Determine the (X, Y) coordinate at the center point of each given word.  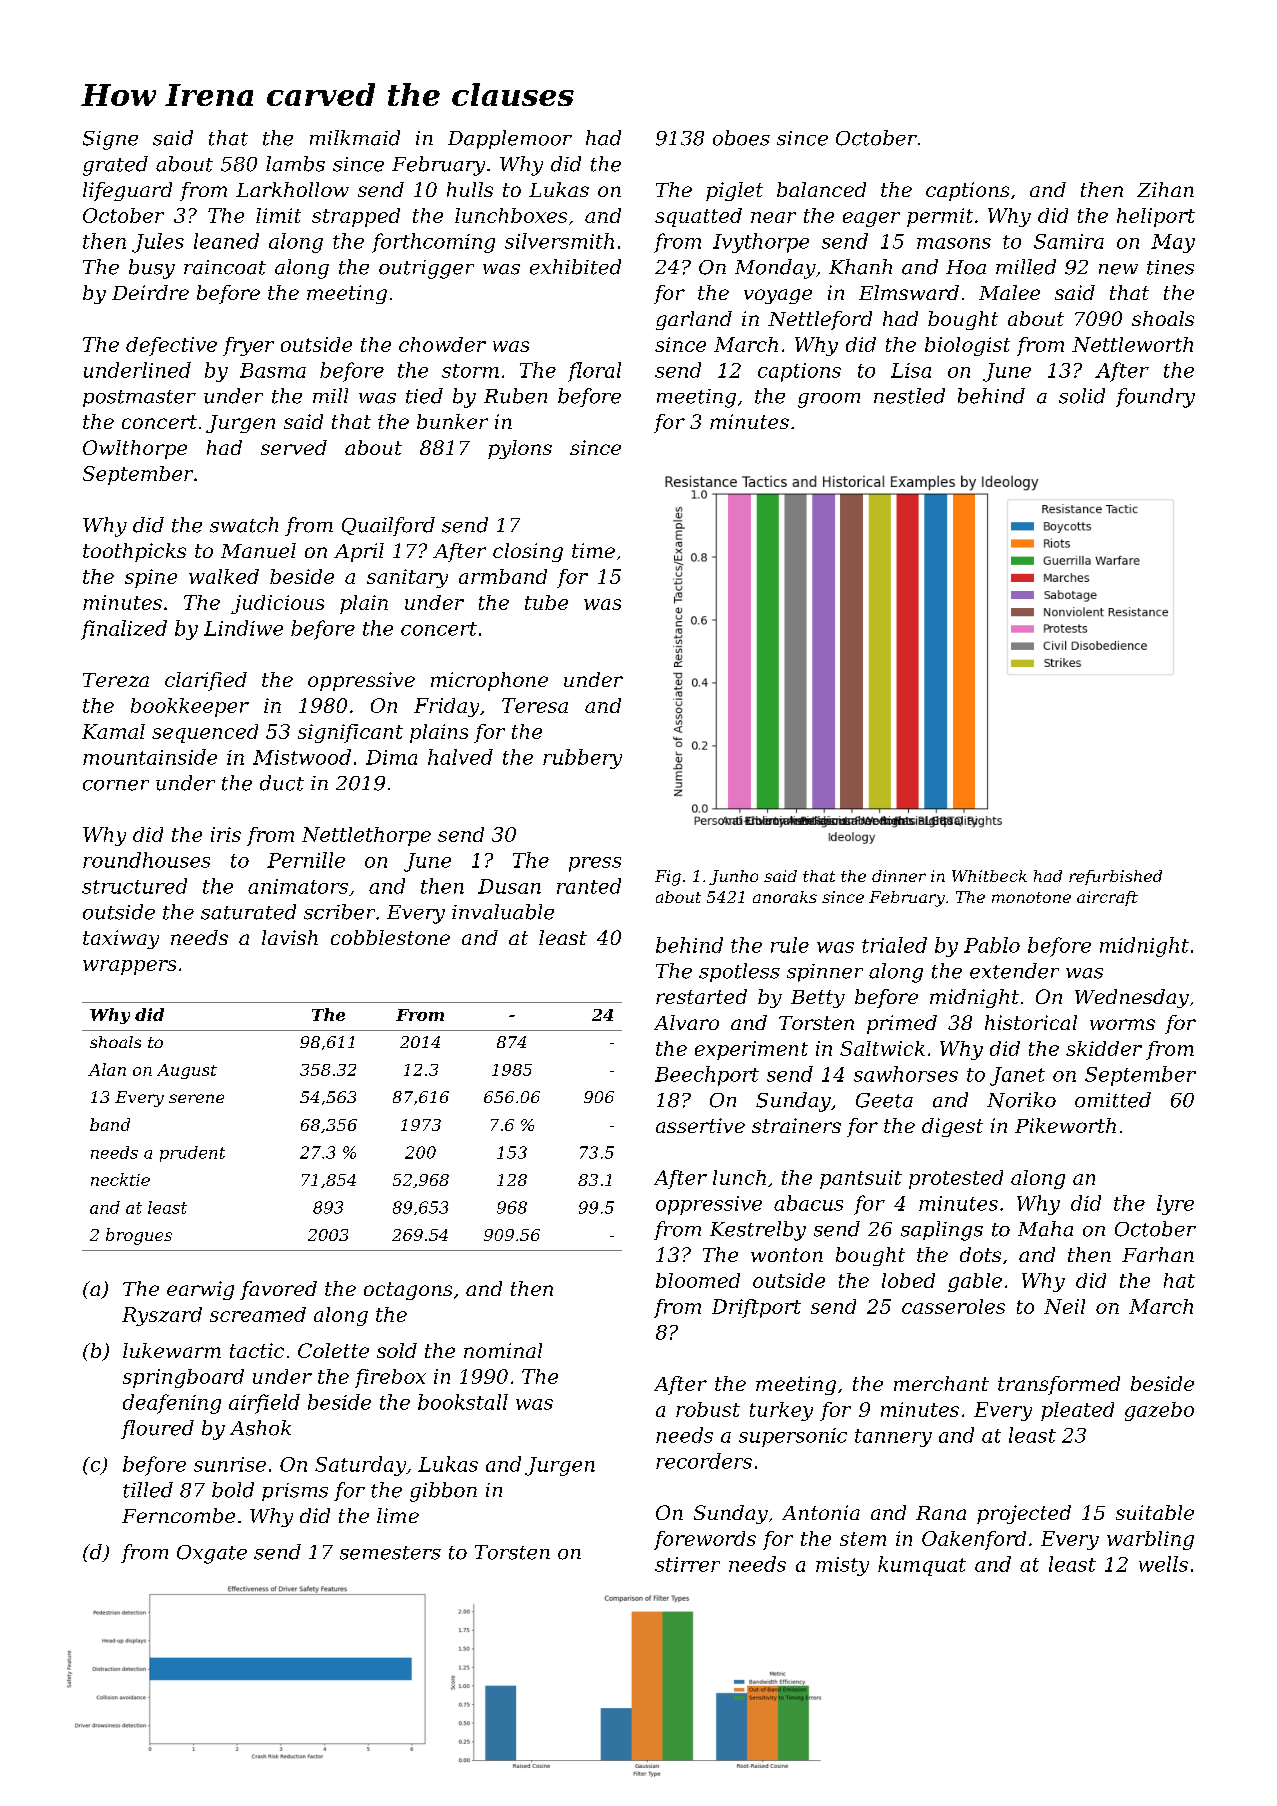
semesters (390, 1553)
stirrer (687, 1564)
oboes (741, 138)
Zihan (1165, 189)
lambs (295, 164)
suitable (1155, 1512)
